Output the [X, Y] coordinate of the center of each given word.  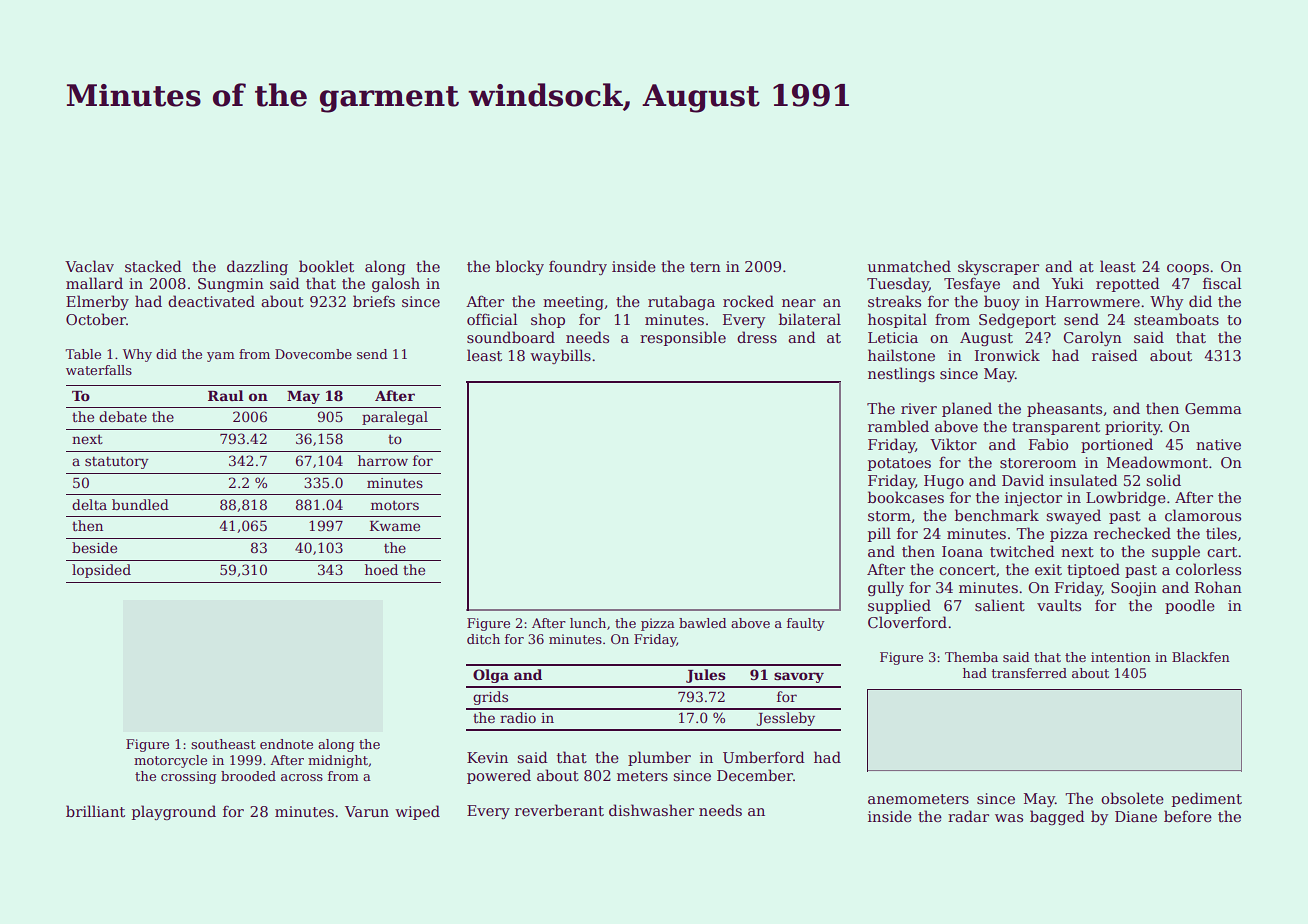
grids [490, 698]
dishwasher [651, 810]
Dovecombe [313, 354]
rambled [898, 426]
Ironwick [1007, 355]
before [1188, 816]
